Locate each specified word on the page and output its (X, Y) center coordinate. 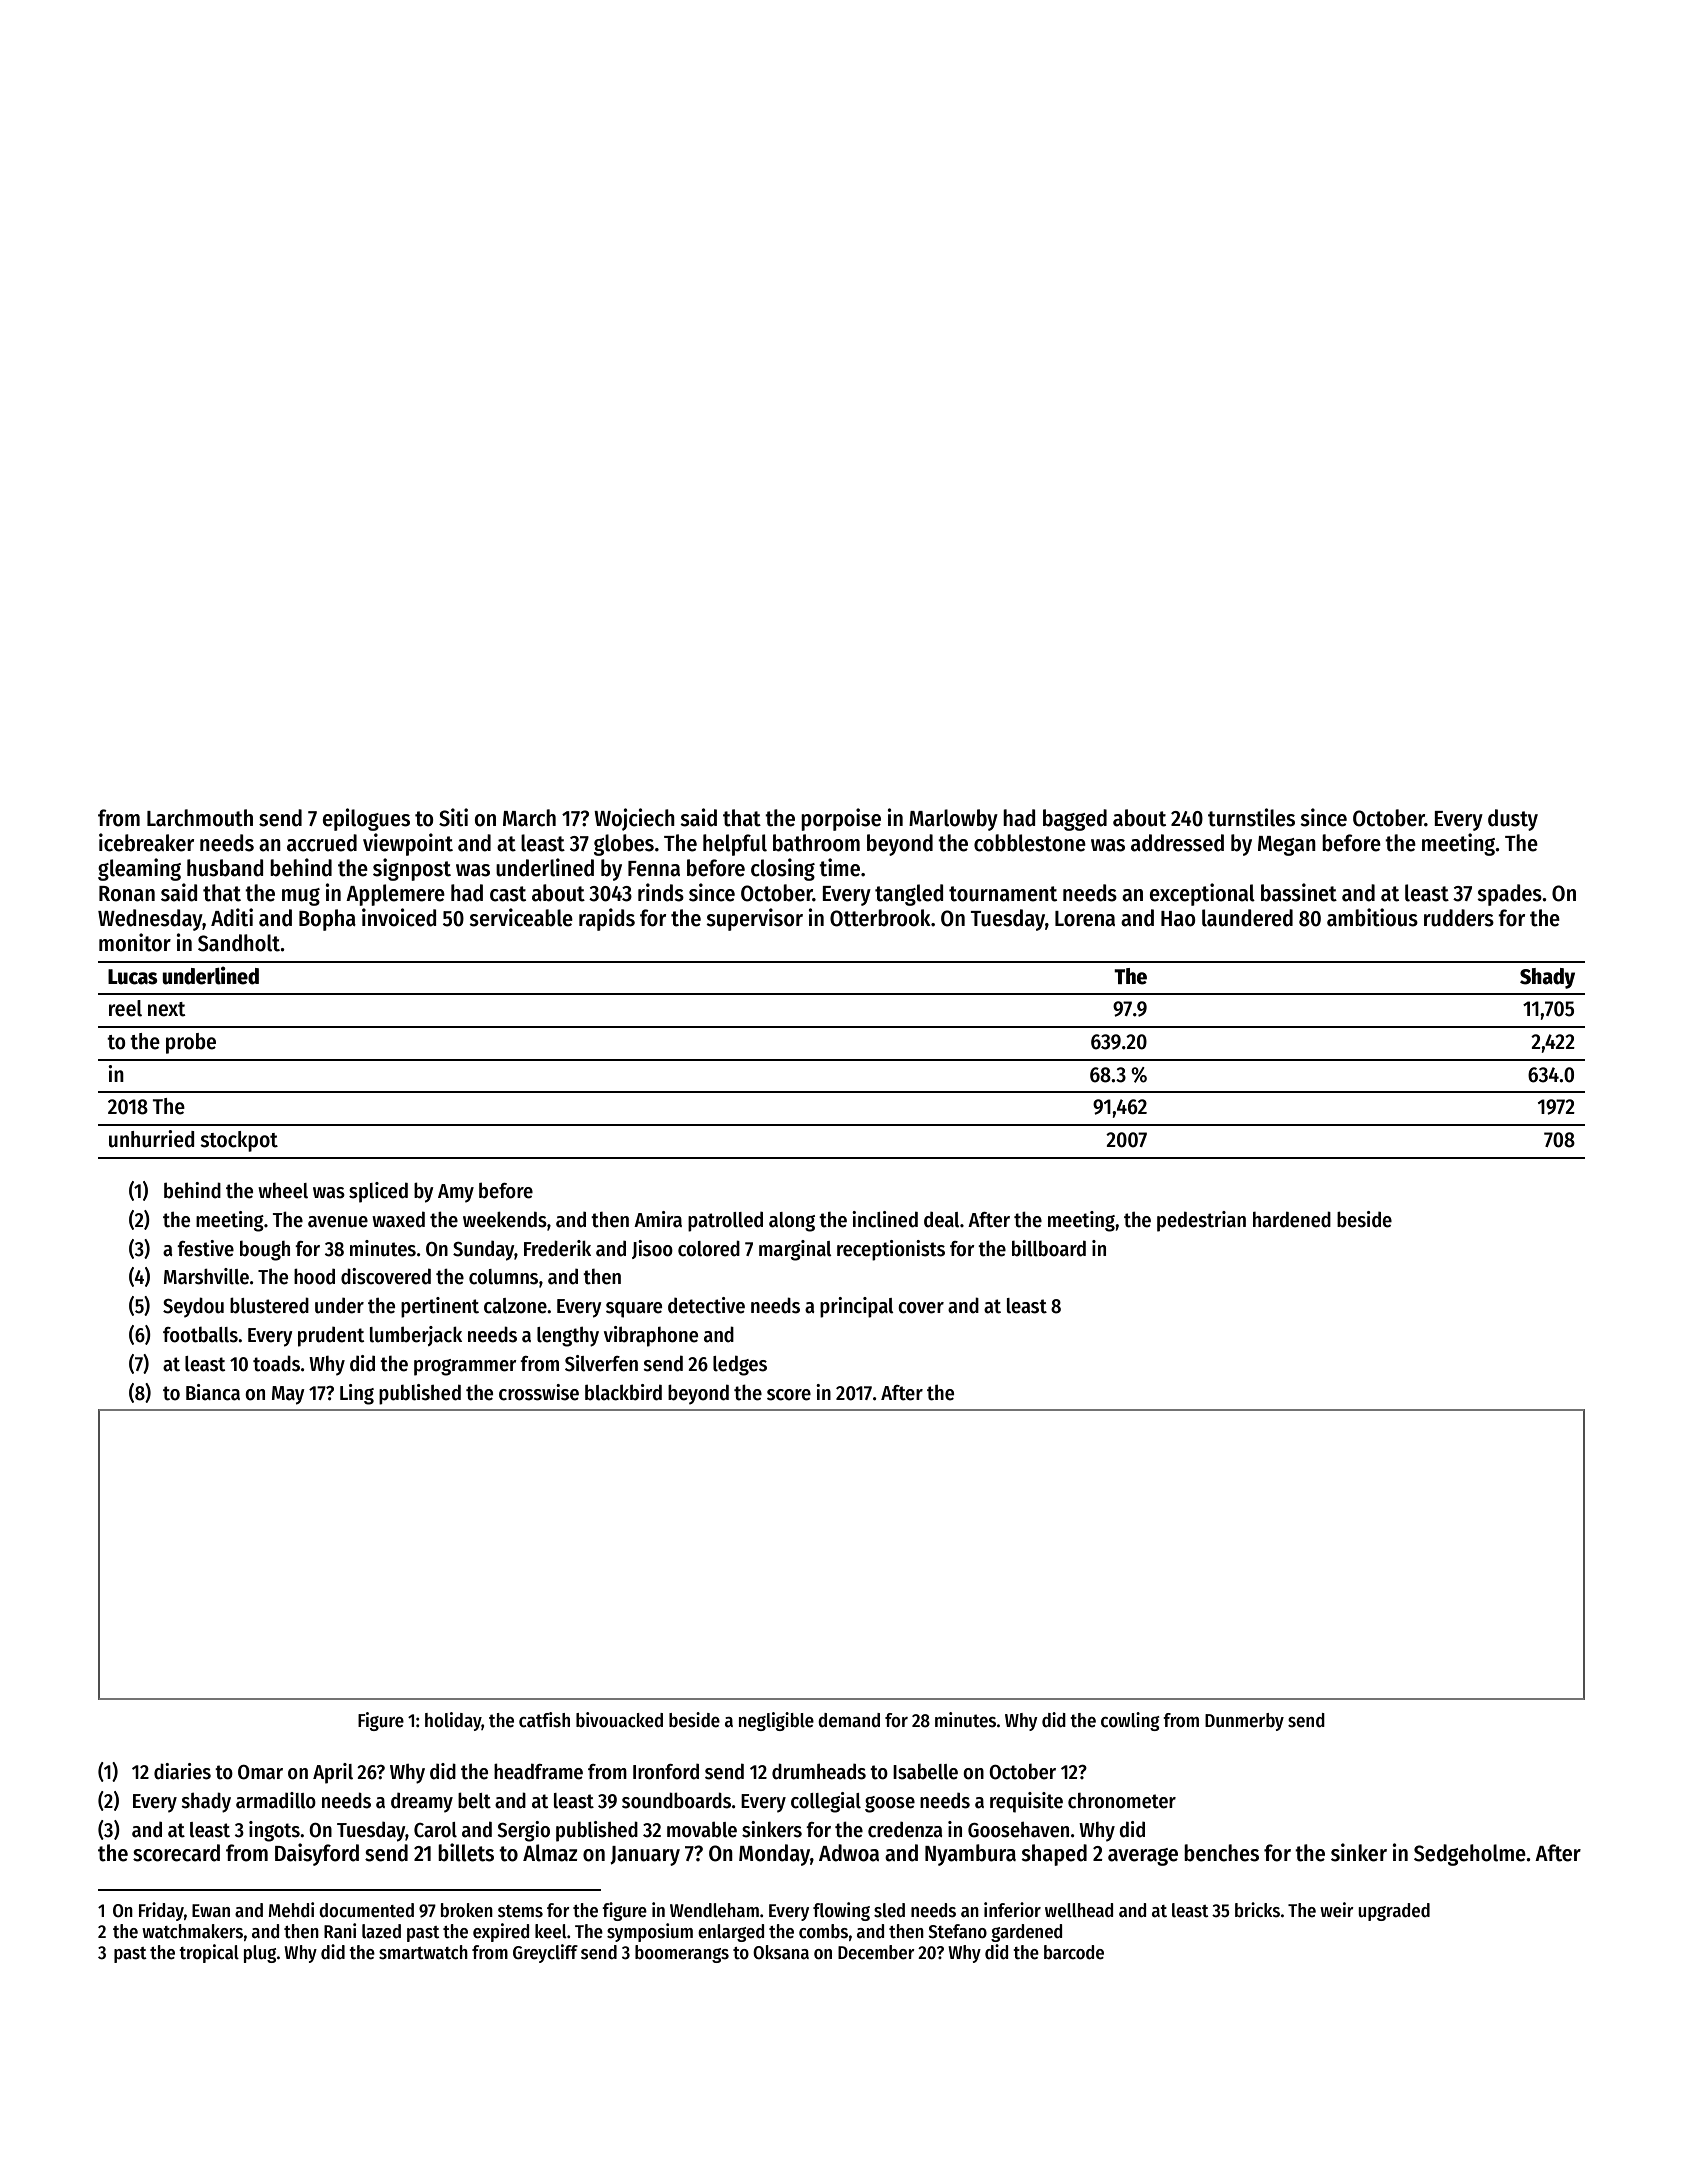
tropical (209, 1953)
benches (1221, 1853)
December (876, 1952)
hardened (1292, 1219)
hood (314, 1276)
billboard (1049, 1248)
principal (857, 1307)
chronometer (1122, 1801)
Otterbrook (880, 918)
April (333, 1773)
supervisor (754, 919)
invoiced (399, 917)
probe (191, 1043)
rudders (1459, 918)
